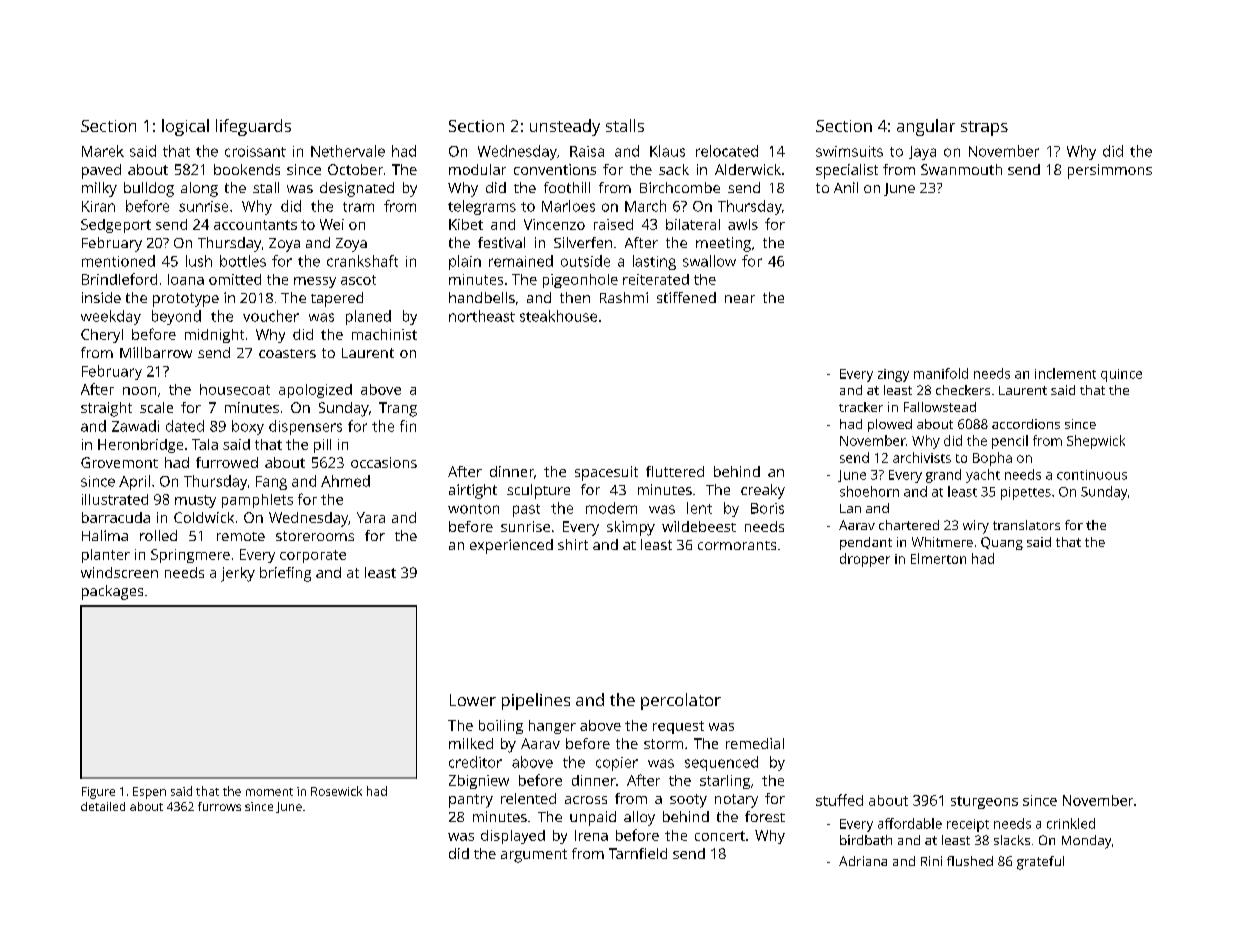  What do you see at coordinates (103, 806) in the screenshot?
I see `detailed` at bounding box center [103, 806].
